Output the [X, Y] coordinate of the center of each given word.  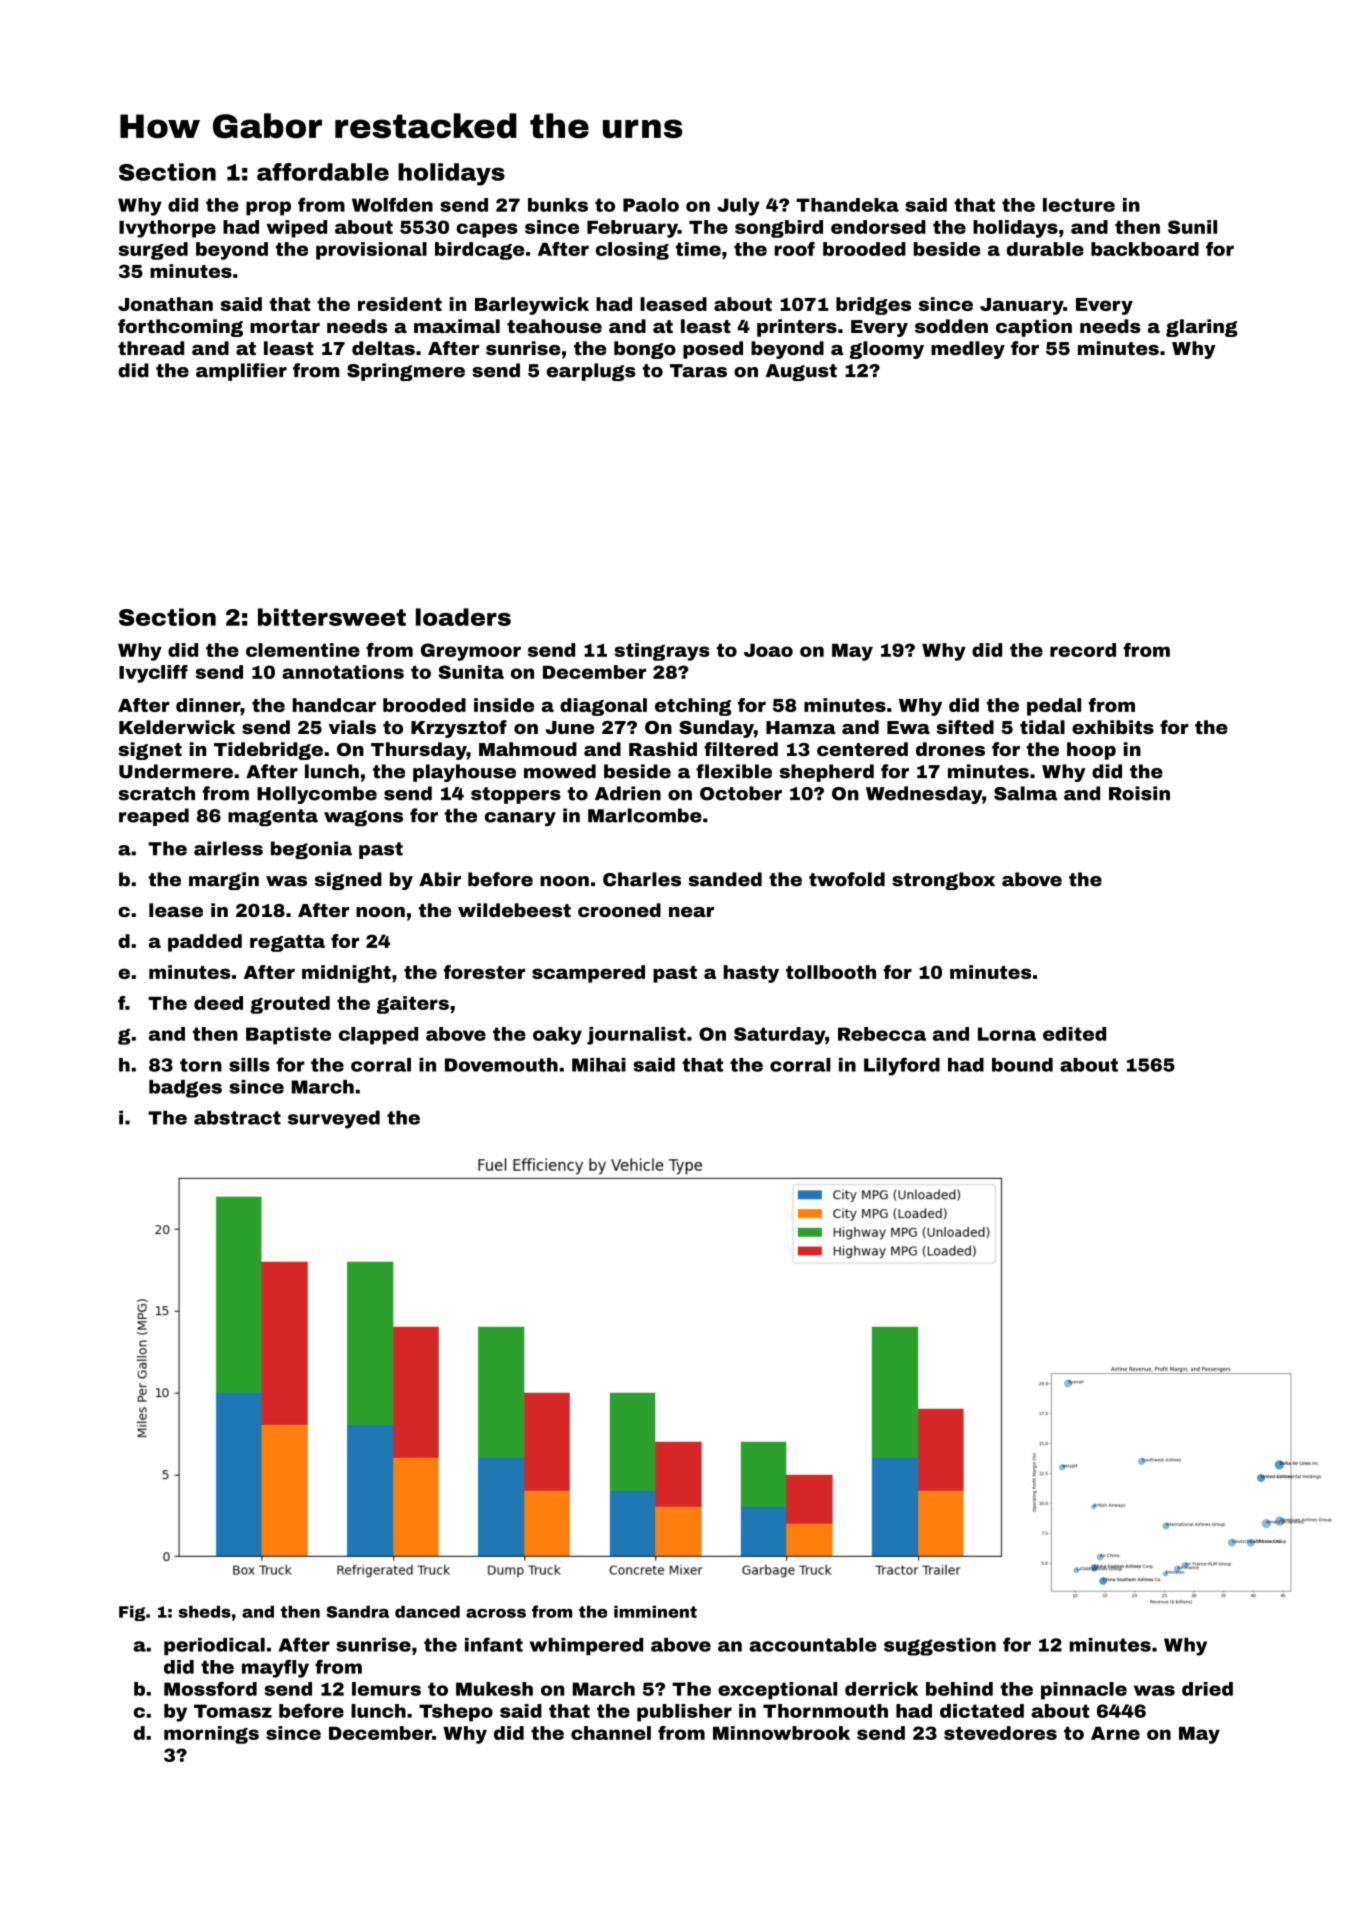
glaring [1202, 328]
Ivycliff [153, 674]
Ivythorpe [167, 229]
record [1083, 650]
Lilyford [902, 1066]
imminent [655, 1611]
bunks [558, 205]
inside [504, 705]
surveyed [334, 1119]
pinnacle [1084, 1691]
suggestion [940, 1647]
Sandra [358, 1611]
